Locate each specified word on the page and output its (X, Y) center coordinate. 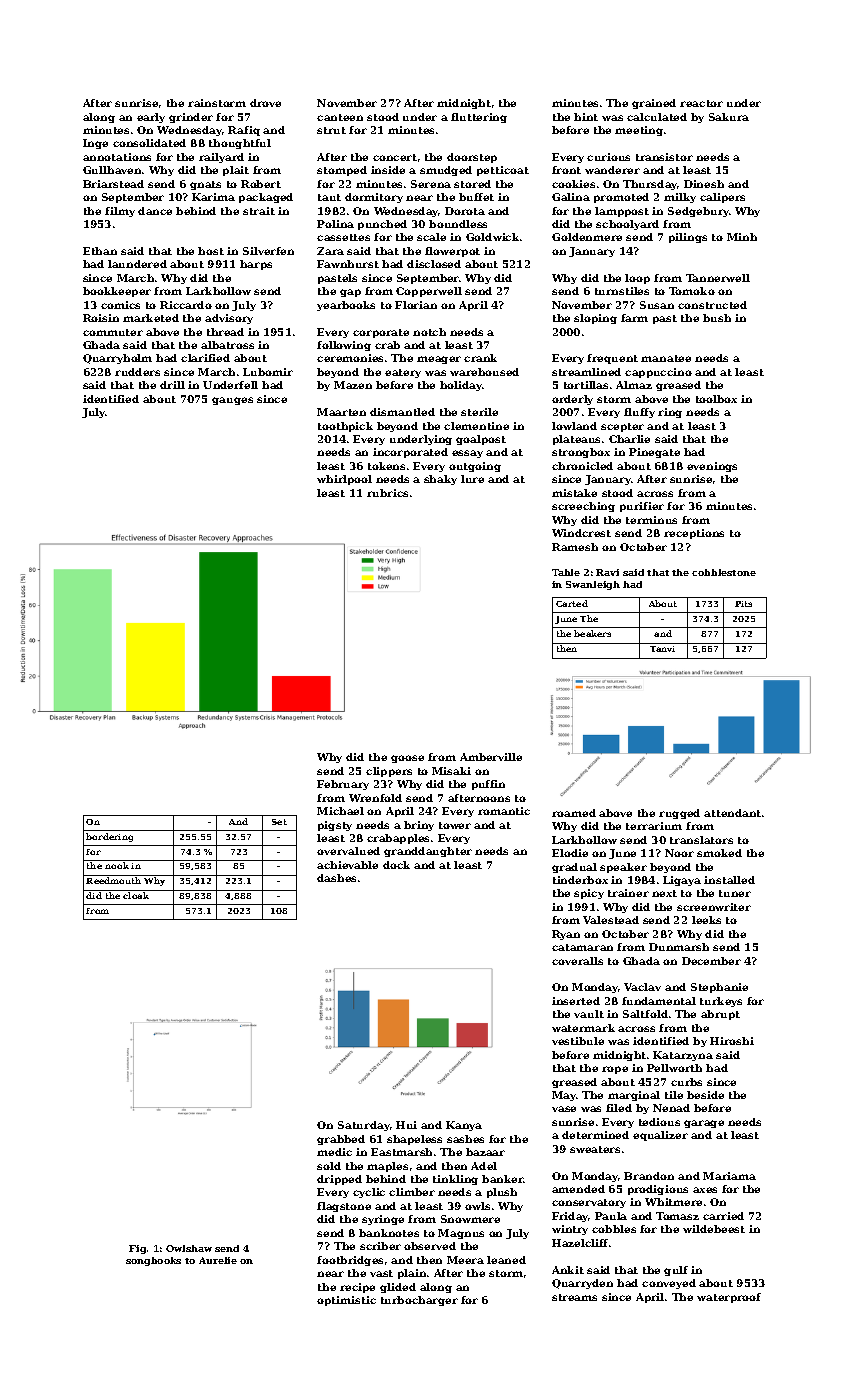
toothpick (345, 427)
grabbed (341, 1140)
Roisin (101, 318)
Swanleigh (593, 585)
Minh (742, 237)
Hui (406, 1125)
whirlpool (344, 480)
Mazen (353, 385)
